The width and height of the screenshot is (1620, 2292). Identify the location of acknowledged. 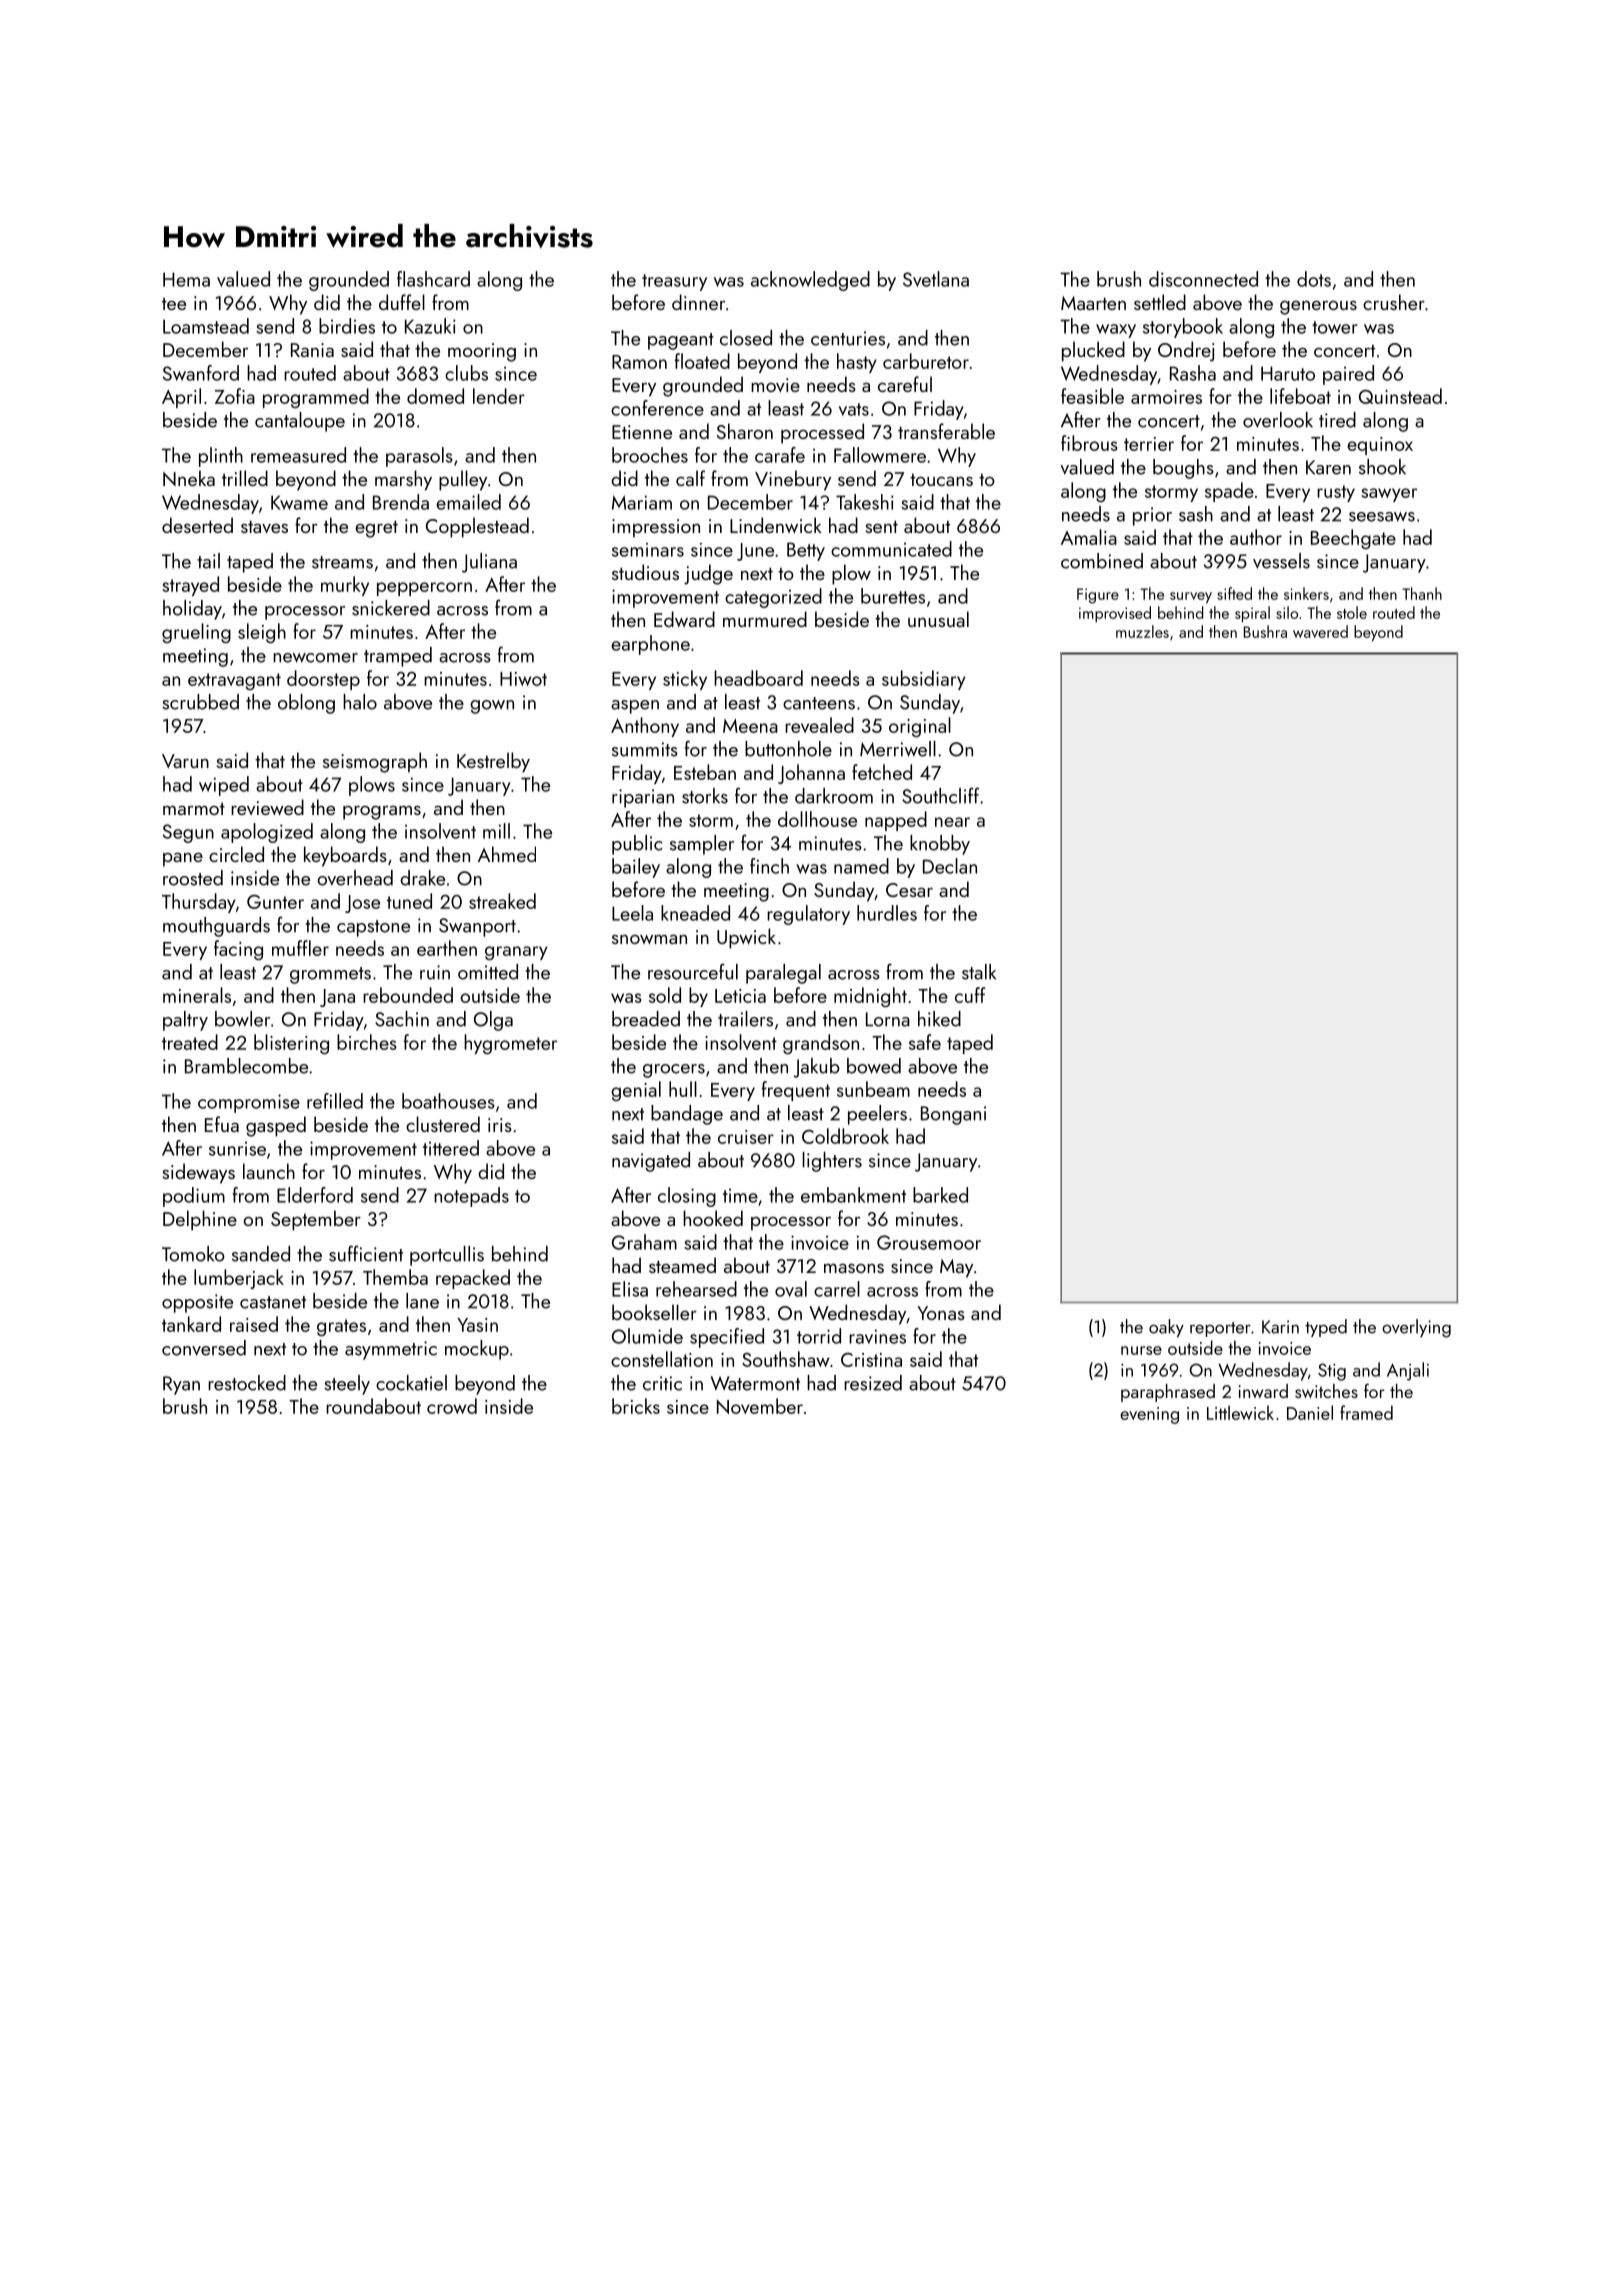
(810, 281).
